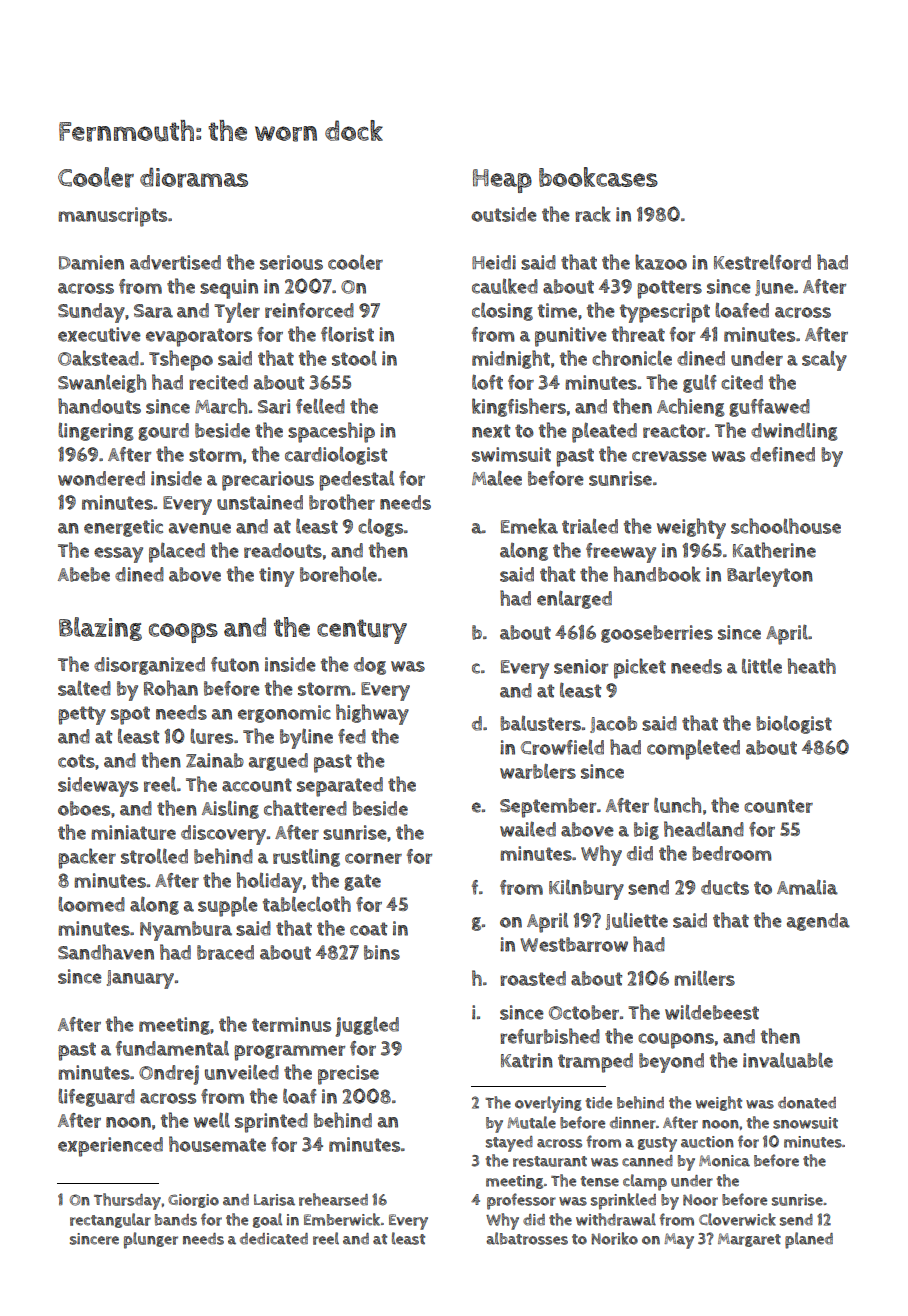 Image resolution: width=908 pixels, height=1316 pixels. Describe the element at coordinates (762, 262) in the page. I see `Kestrelford` at that location.
